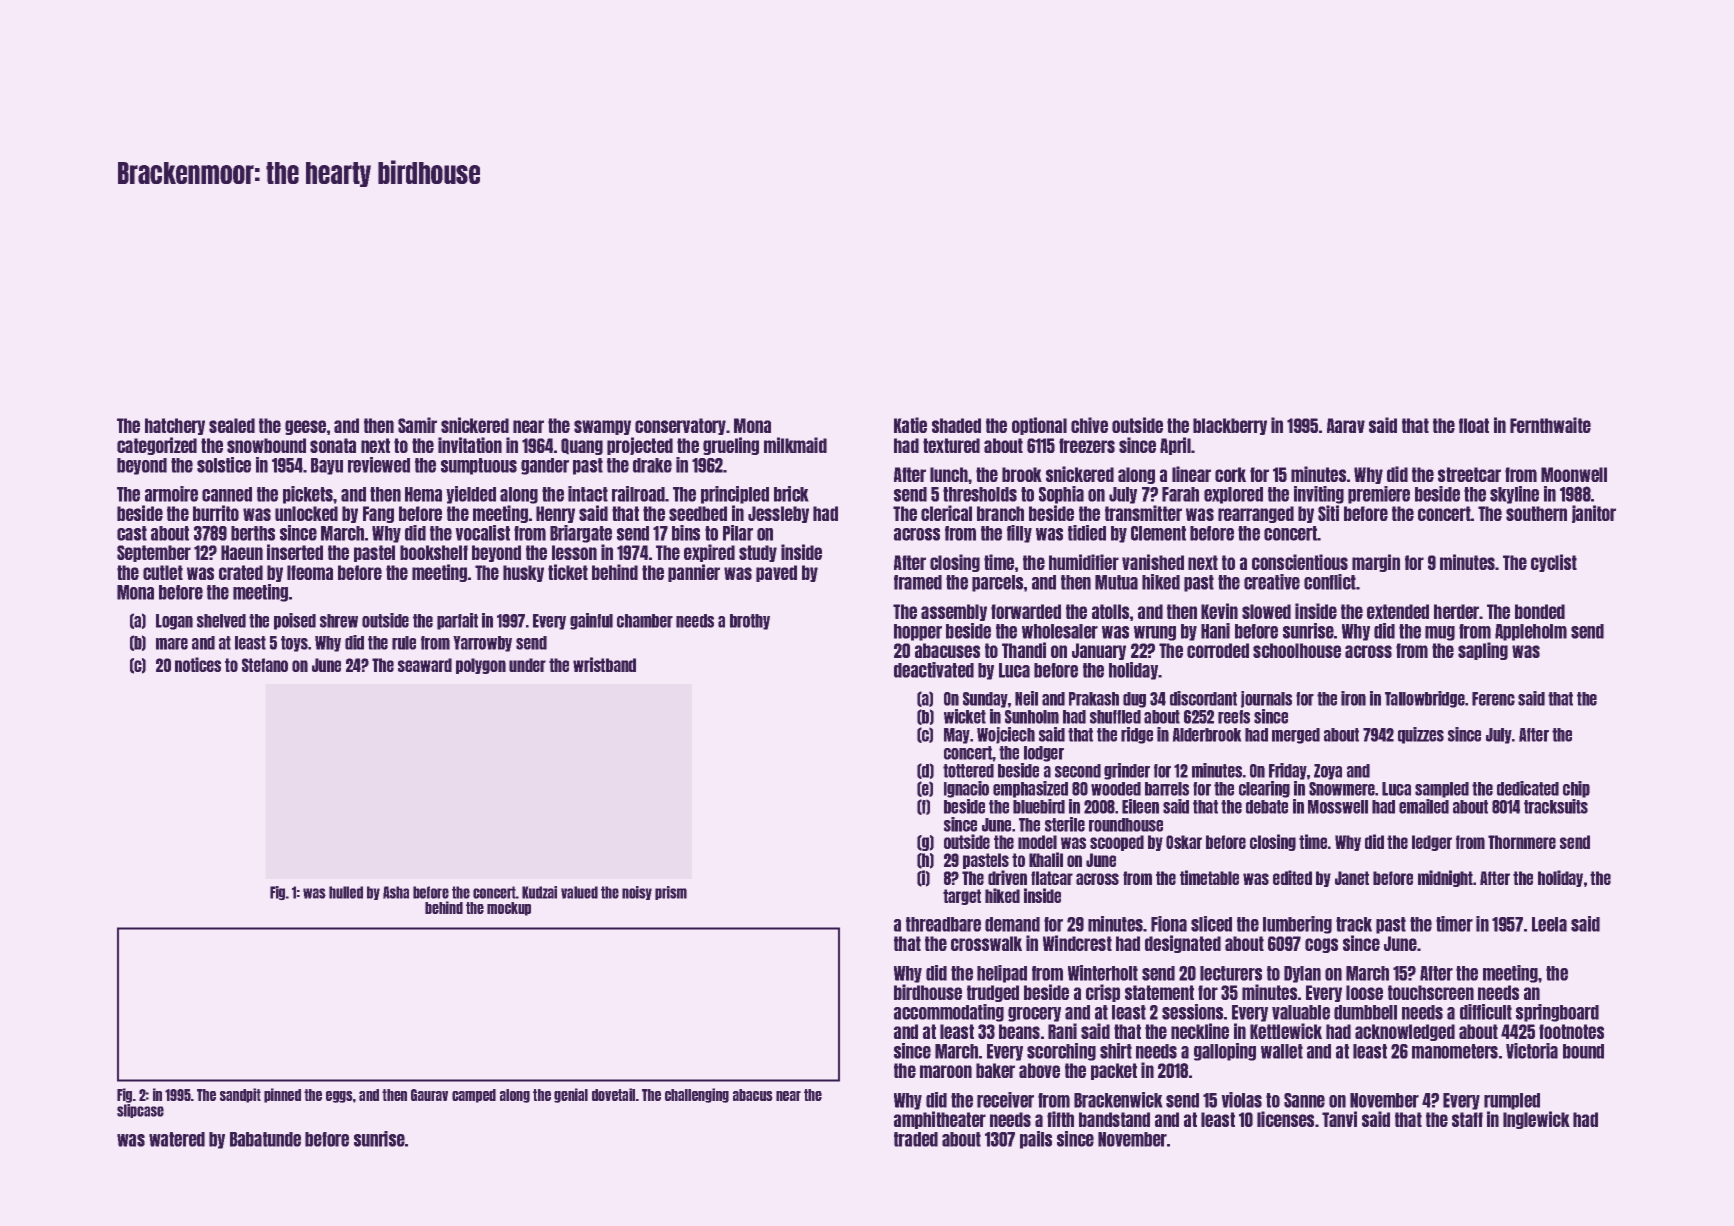 The height and width of the image is (1226, 1734). I want to click on lunch, so click(949, 474).
